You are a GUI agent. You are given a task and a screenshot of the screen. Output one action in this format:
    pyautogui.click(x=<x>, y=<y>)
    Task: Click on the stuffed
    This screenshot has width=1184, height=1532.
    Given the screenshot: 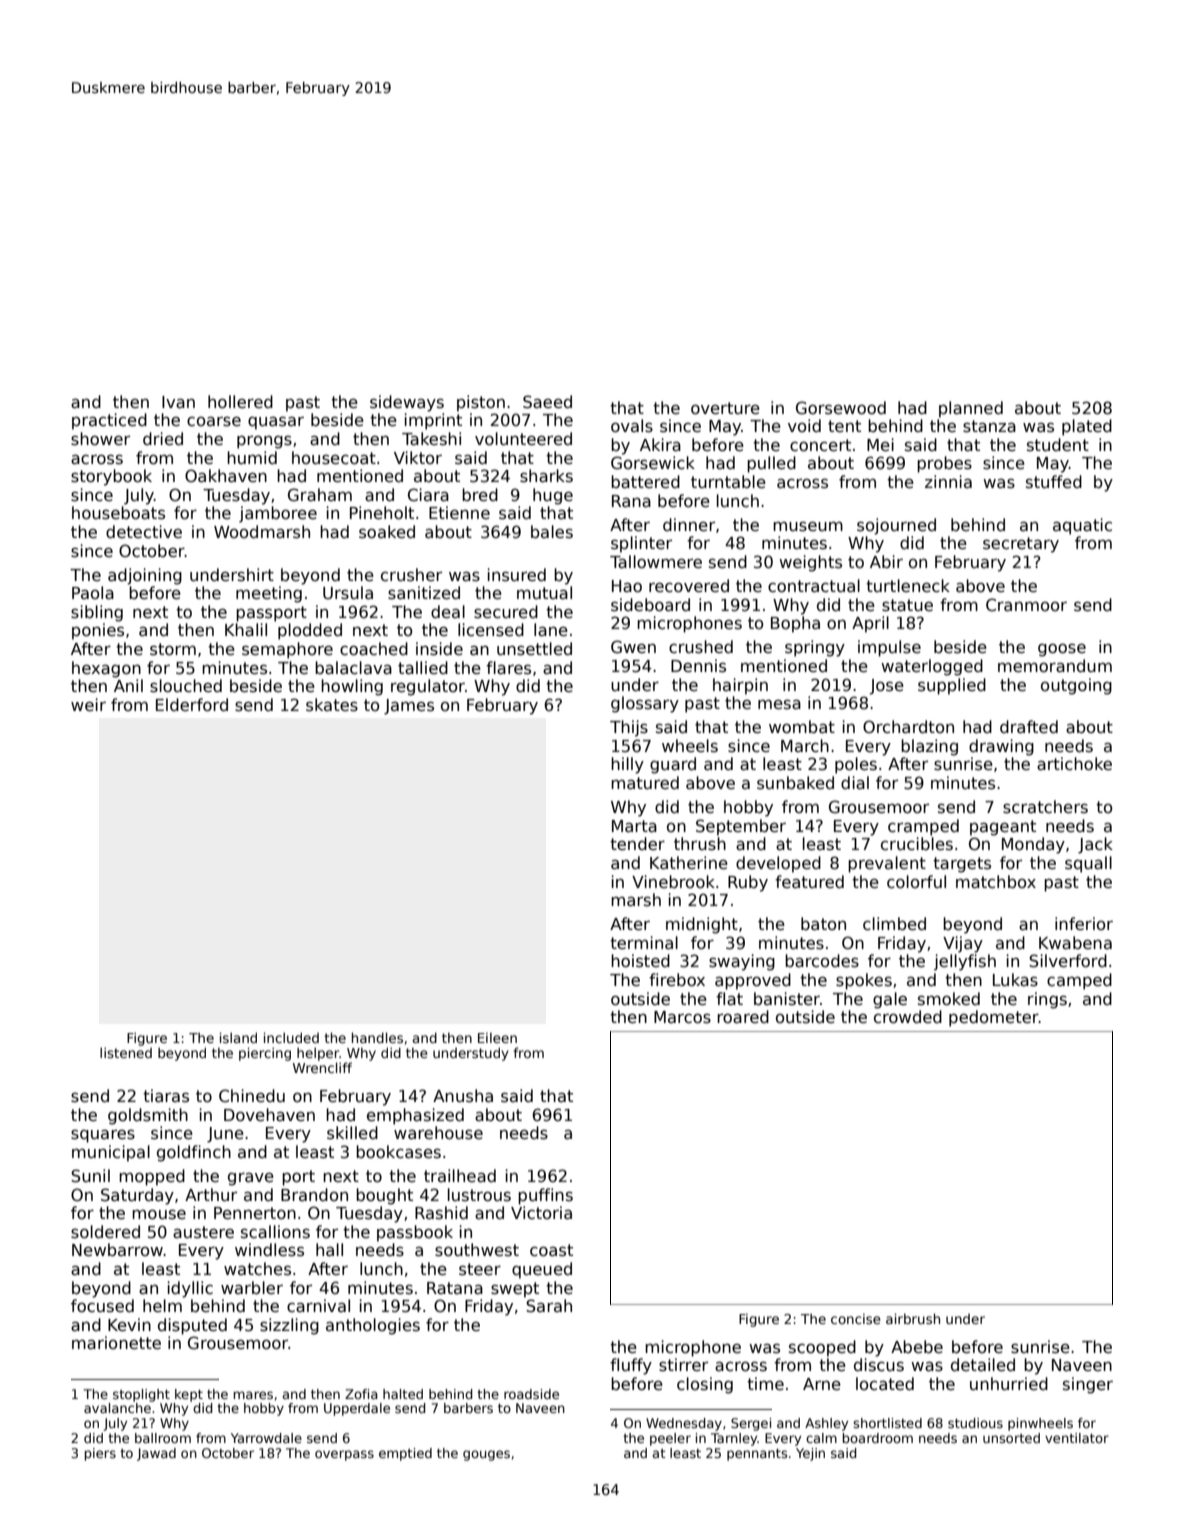 What is the action you would take?
    pyautogui.click(x=1054, y=481)
